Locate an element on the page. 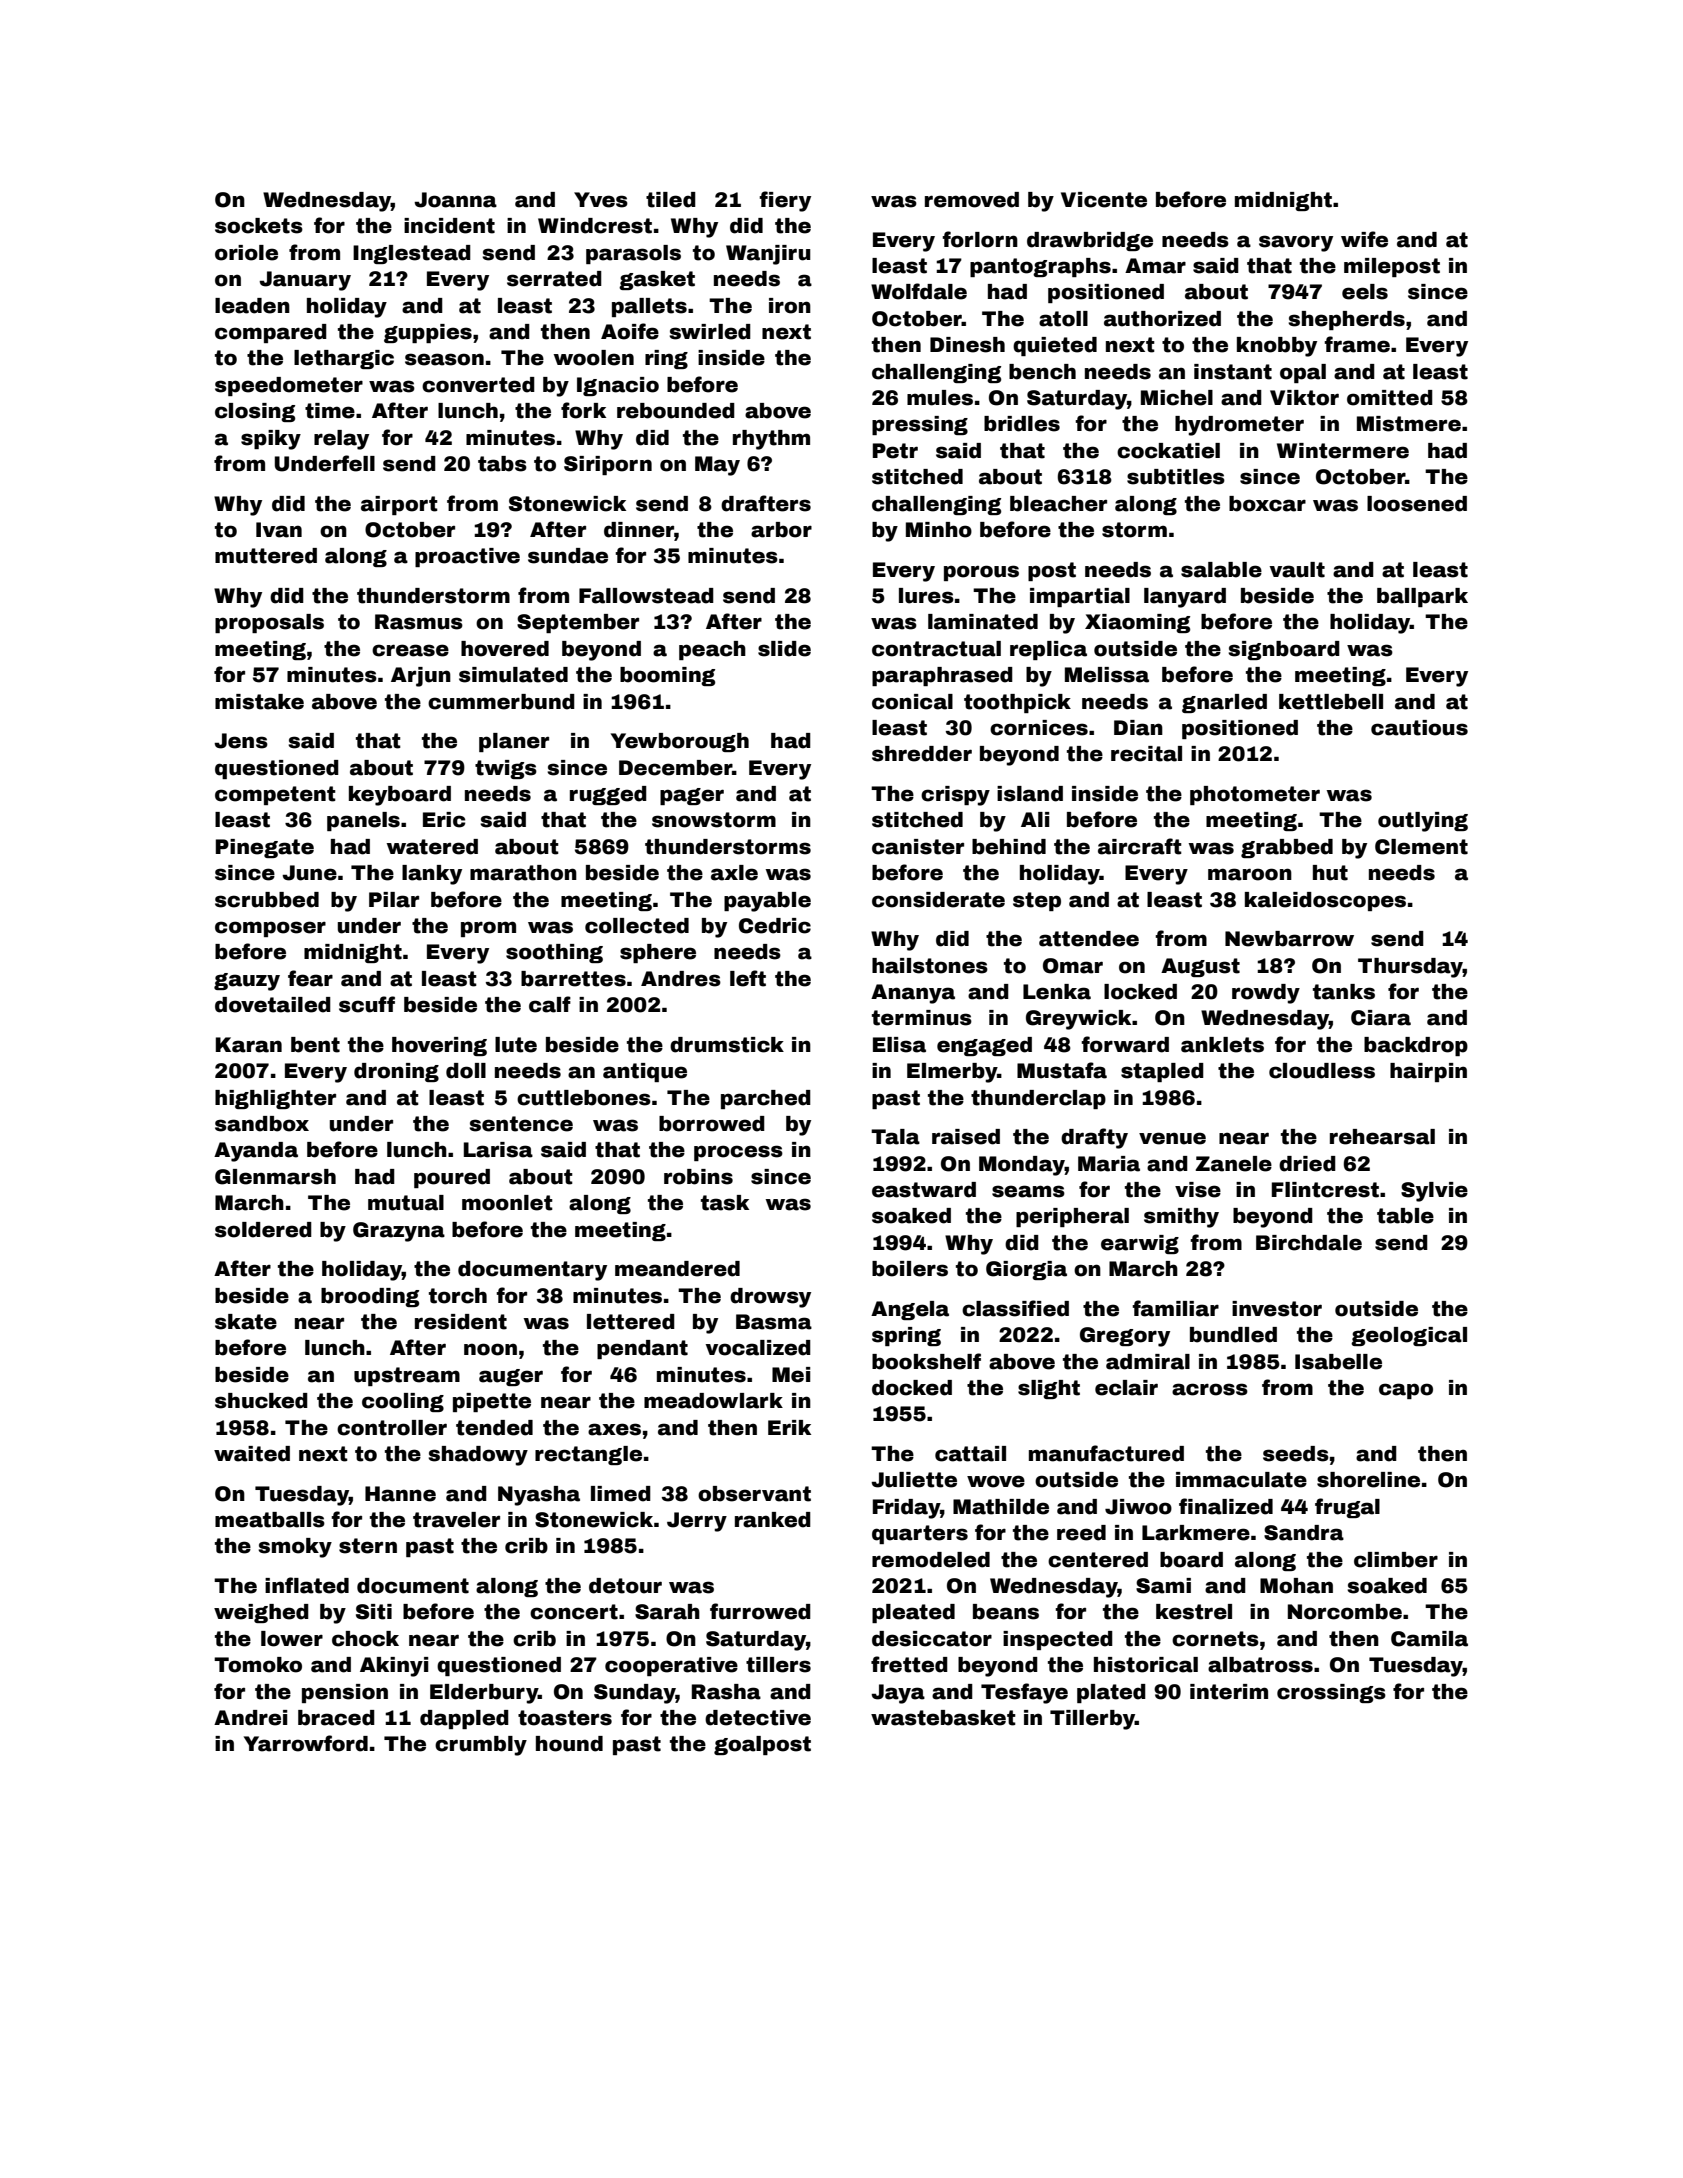  removed is located at coordinates (972, 200).
